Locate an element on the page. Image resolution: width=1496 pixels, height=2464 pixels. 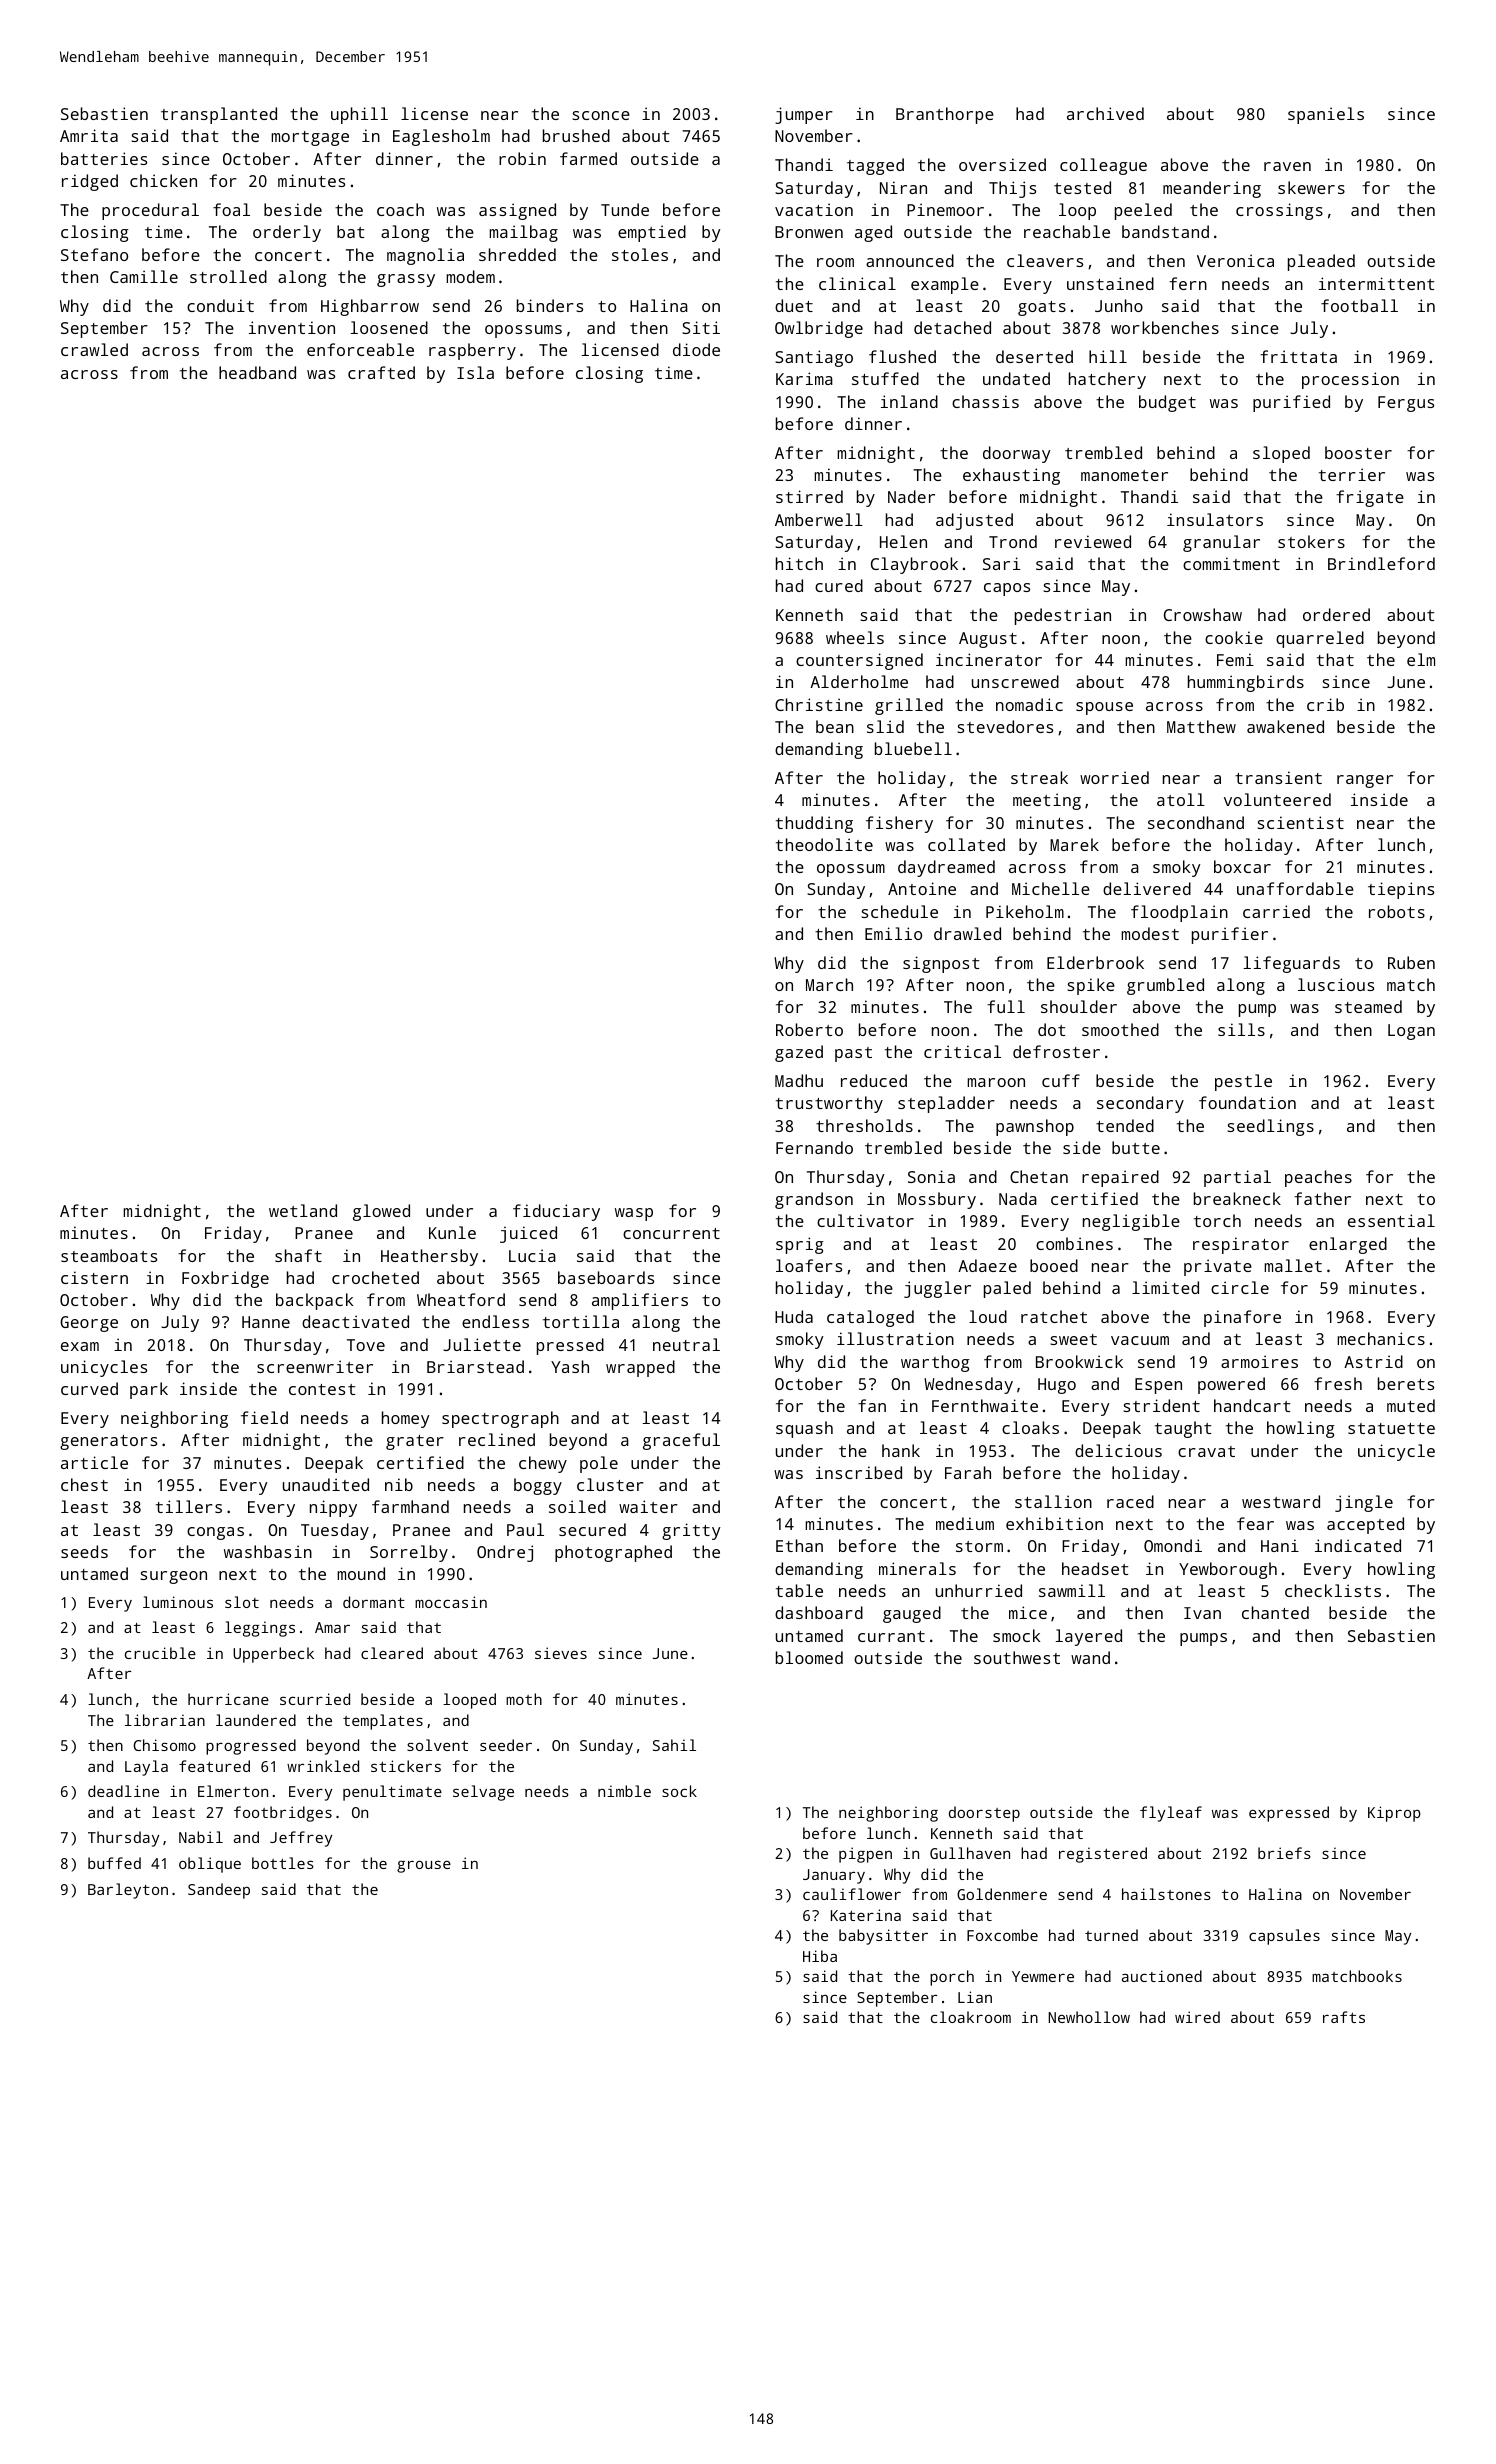
jumper is located at coordinates (804, 115).
